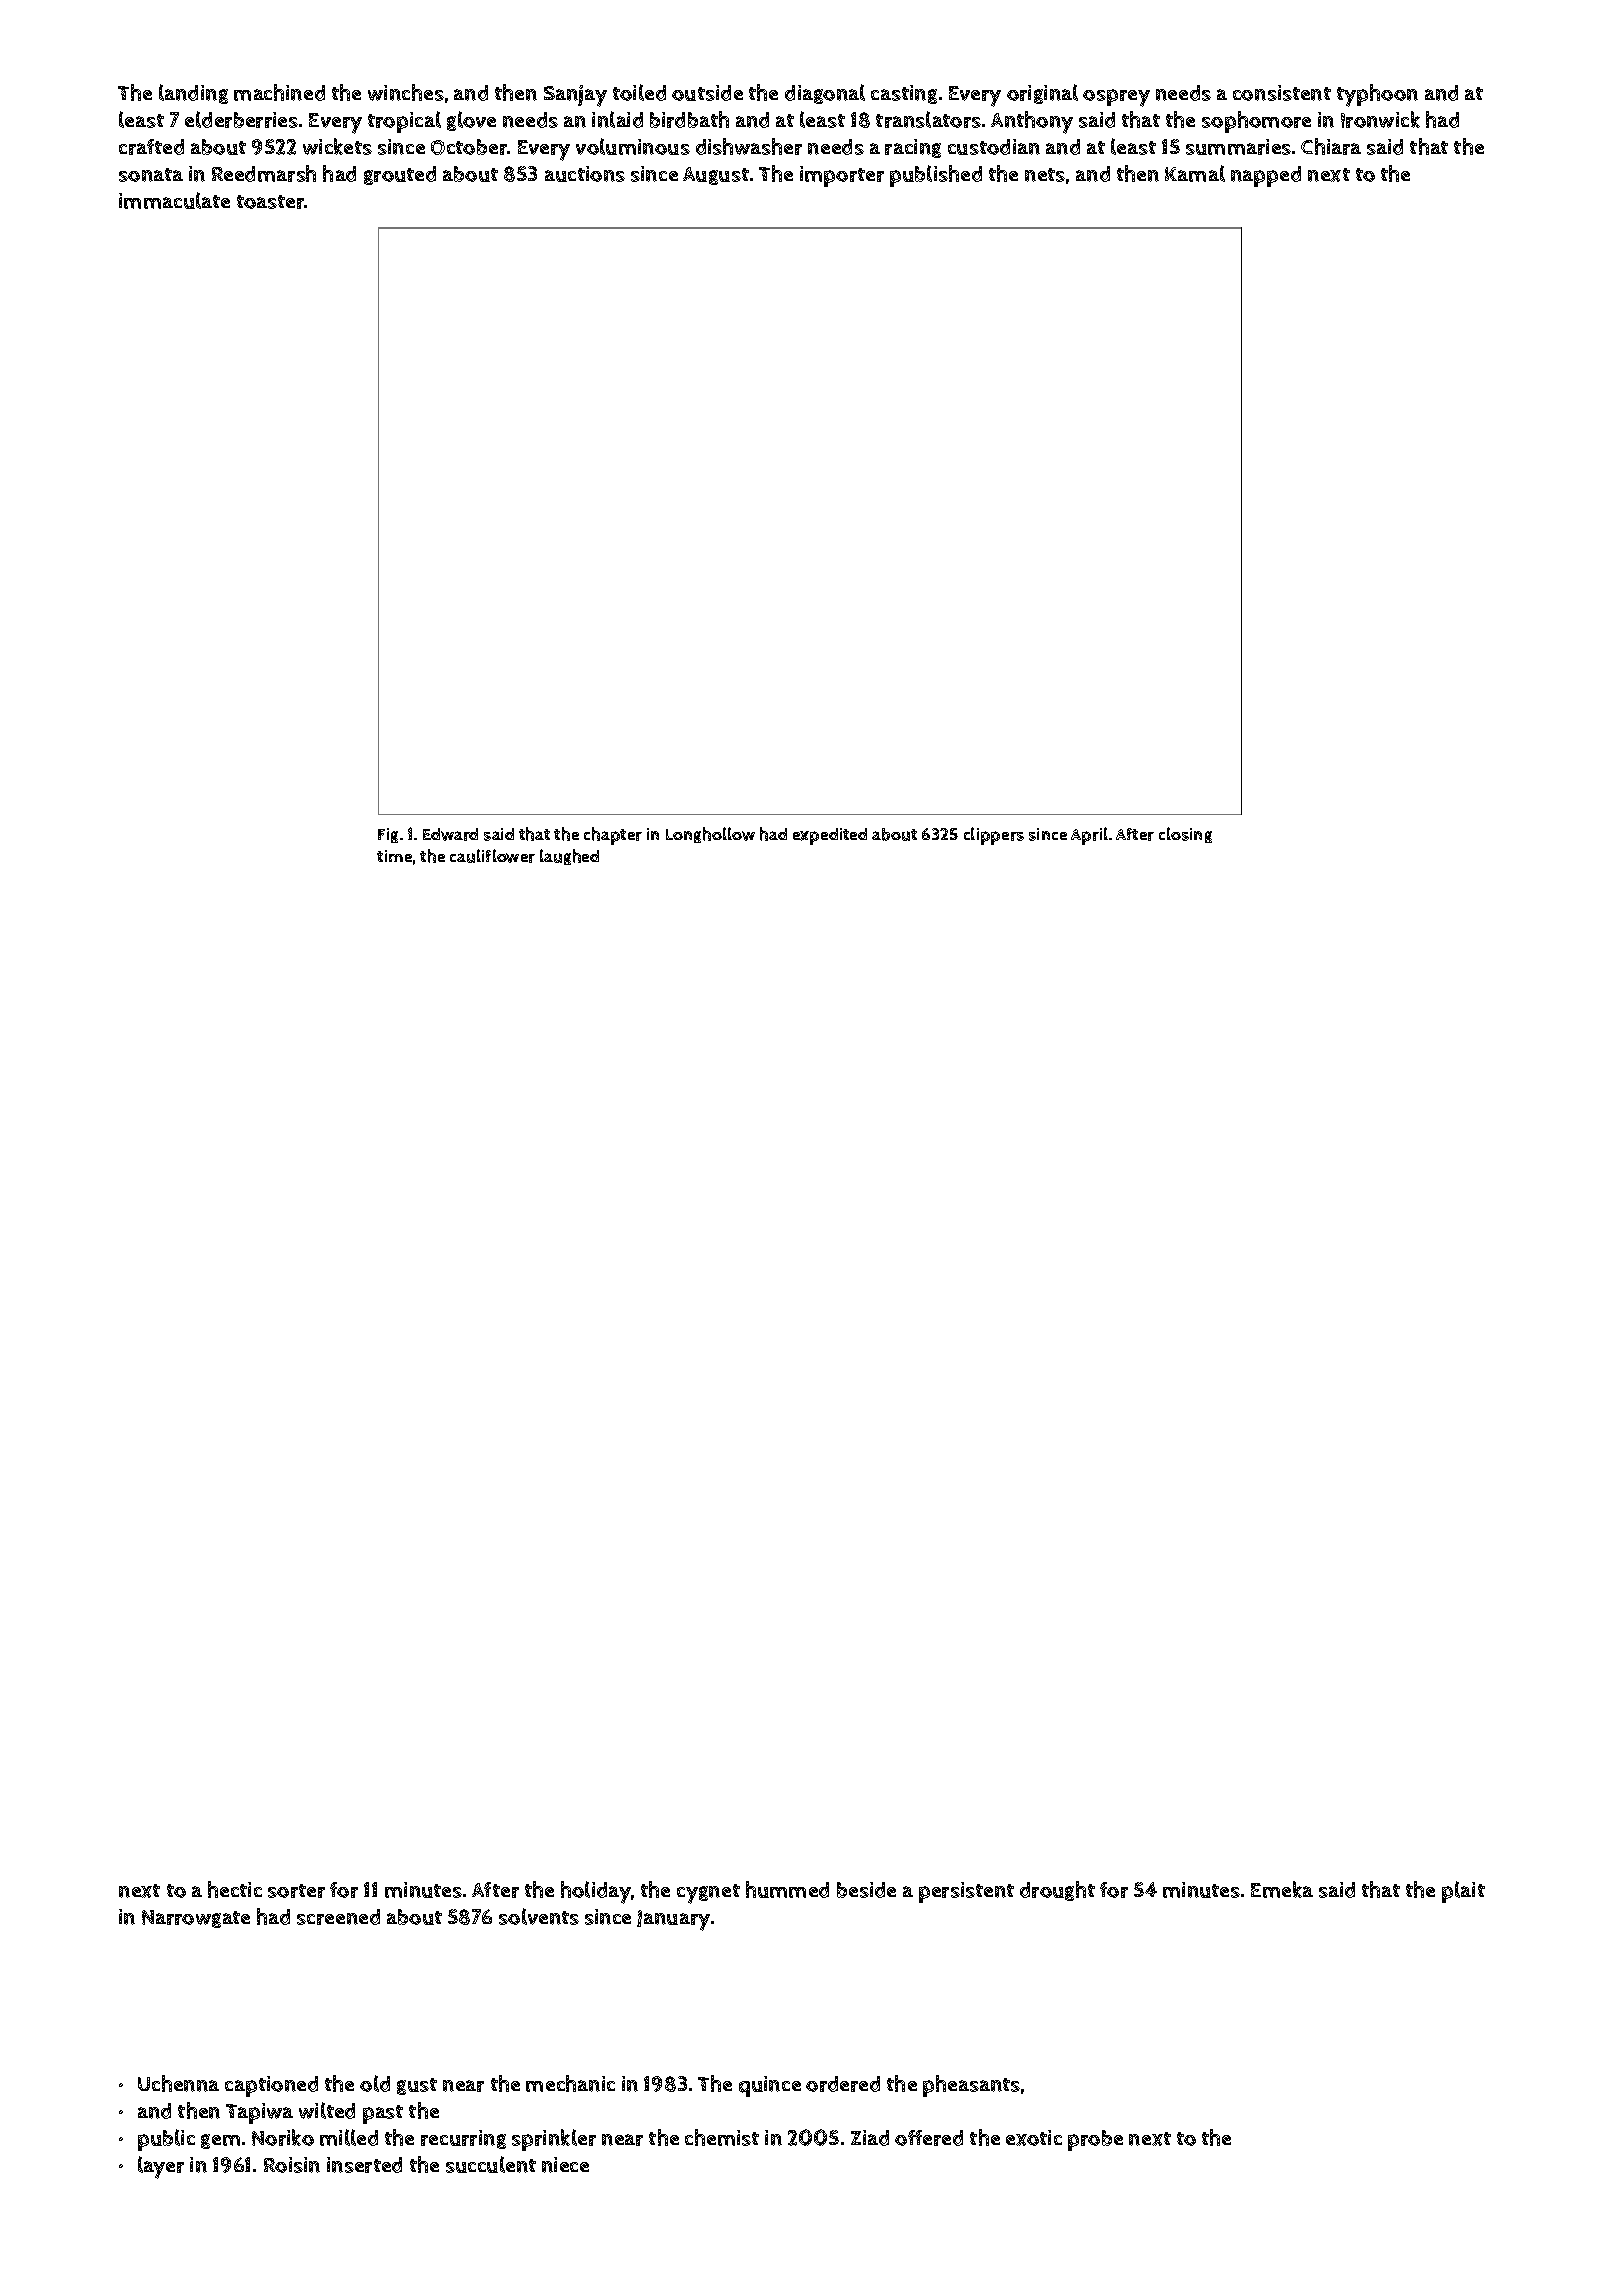 This screenshot has width=1620, height=2292. I want to click on Narrowgate, so click(196, 1919).
